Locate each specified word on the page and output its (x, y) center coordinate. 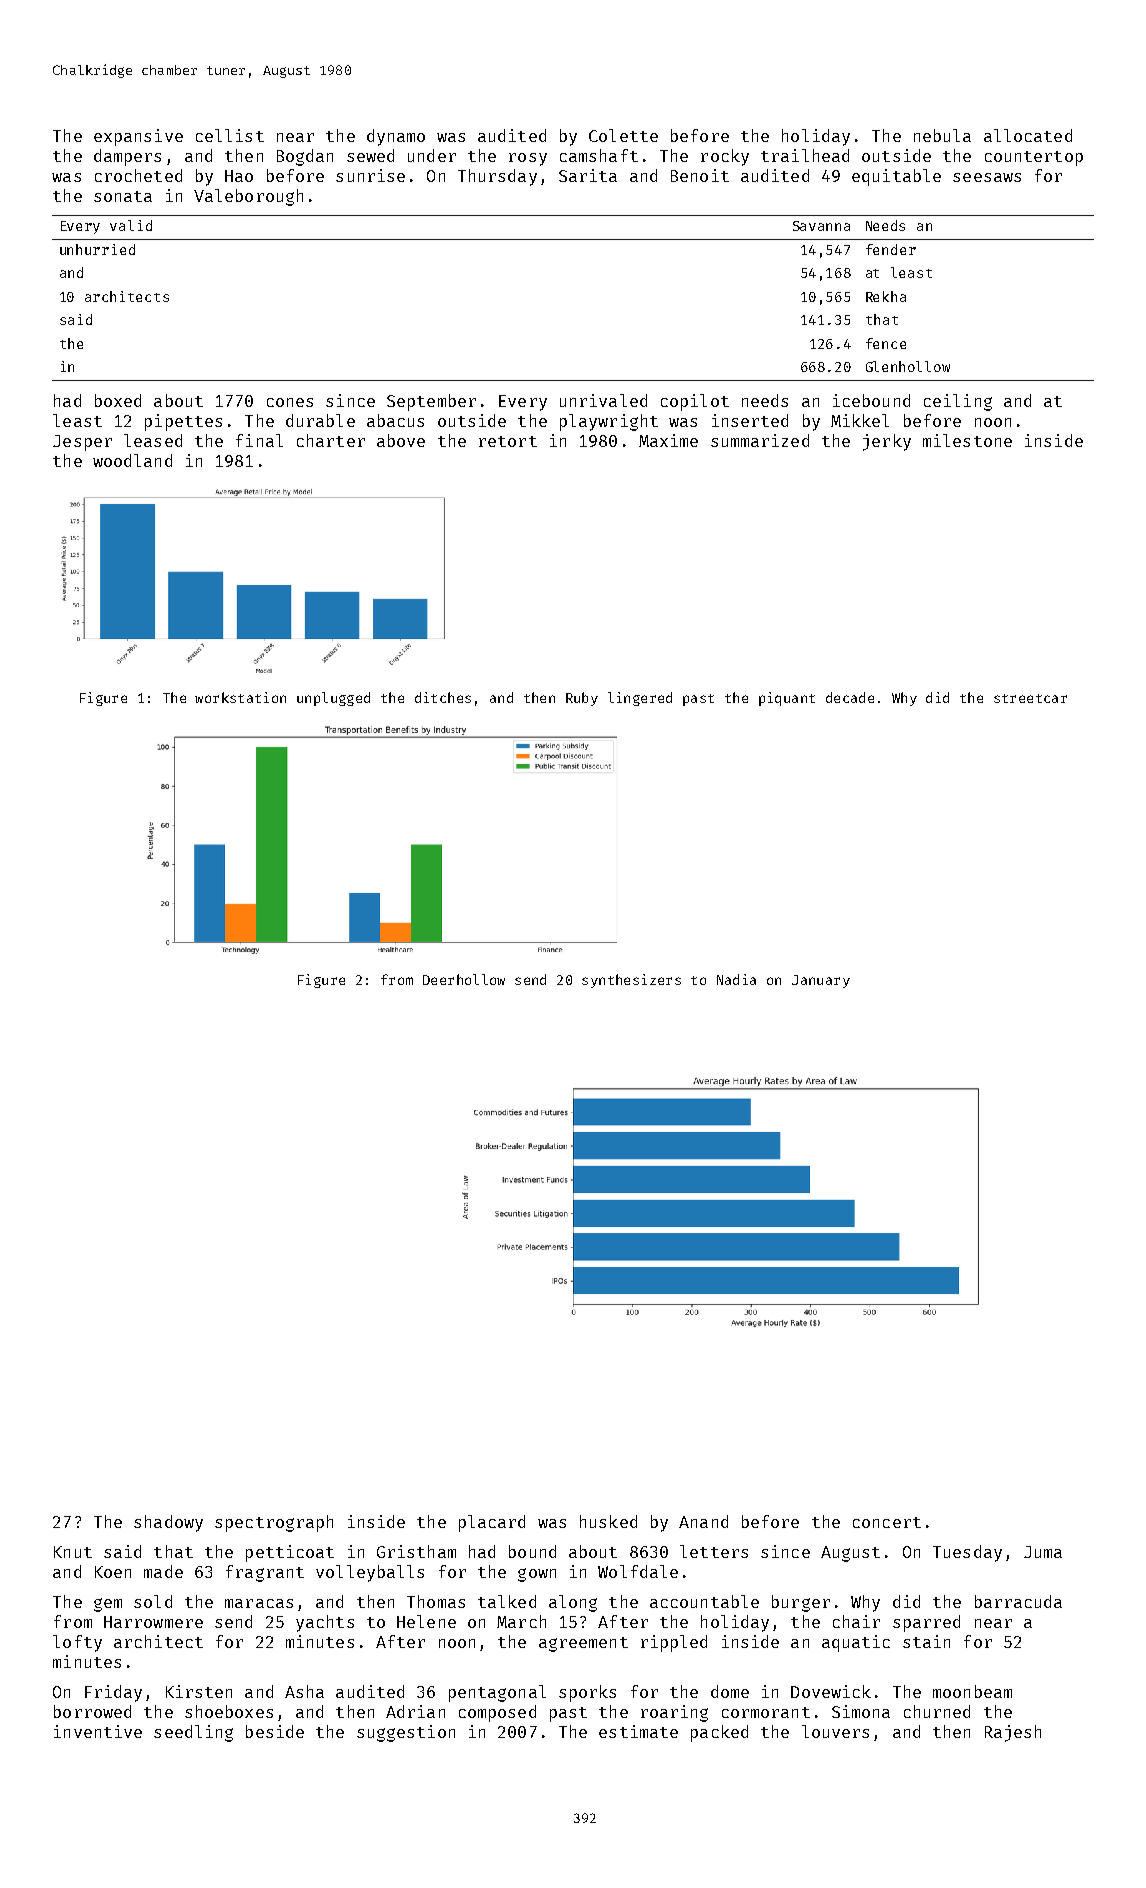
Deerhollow (464, 979)
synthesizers (631, 981)
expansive (138, 137)
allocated (1028, 135)
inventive (98, 1731)
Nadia (736, 979)
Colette (623, 135)
